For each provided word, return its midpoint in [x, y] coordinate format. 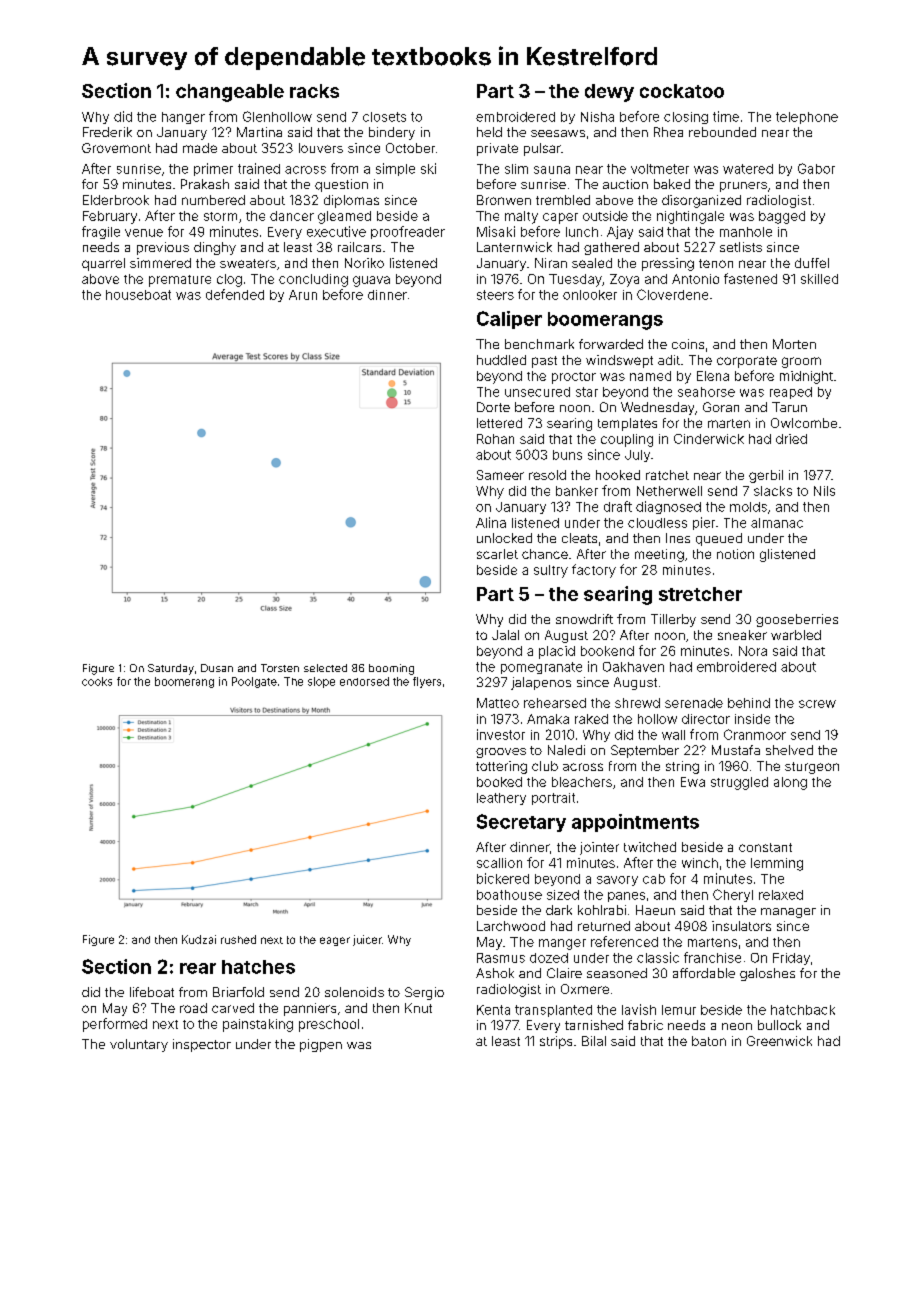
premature [180, 281]
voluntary [139, 1045]
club [545, 766]
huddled [501, 360]
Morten [794, 344]
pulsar [542, 149]
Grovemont [116, 148]
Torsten [280, 668]
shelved [789, 750]
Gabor [816, 168]
